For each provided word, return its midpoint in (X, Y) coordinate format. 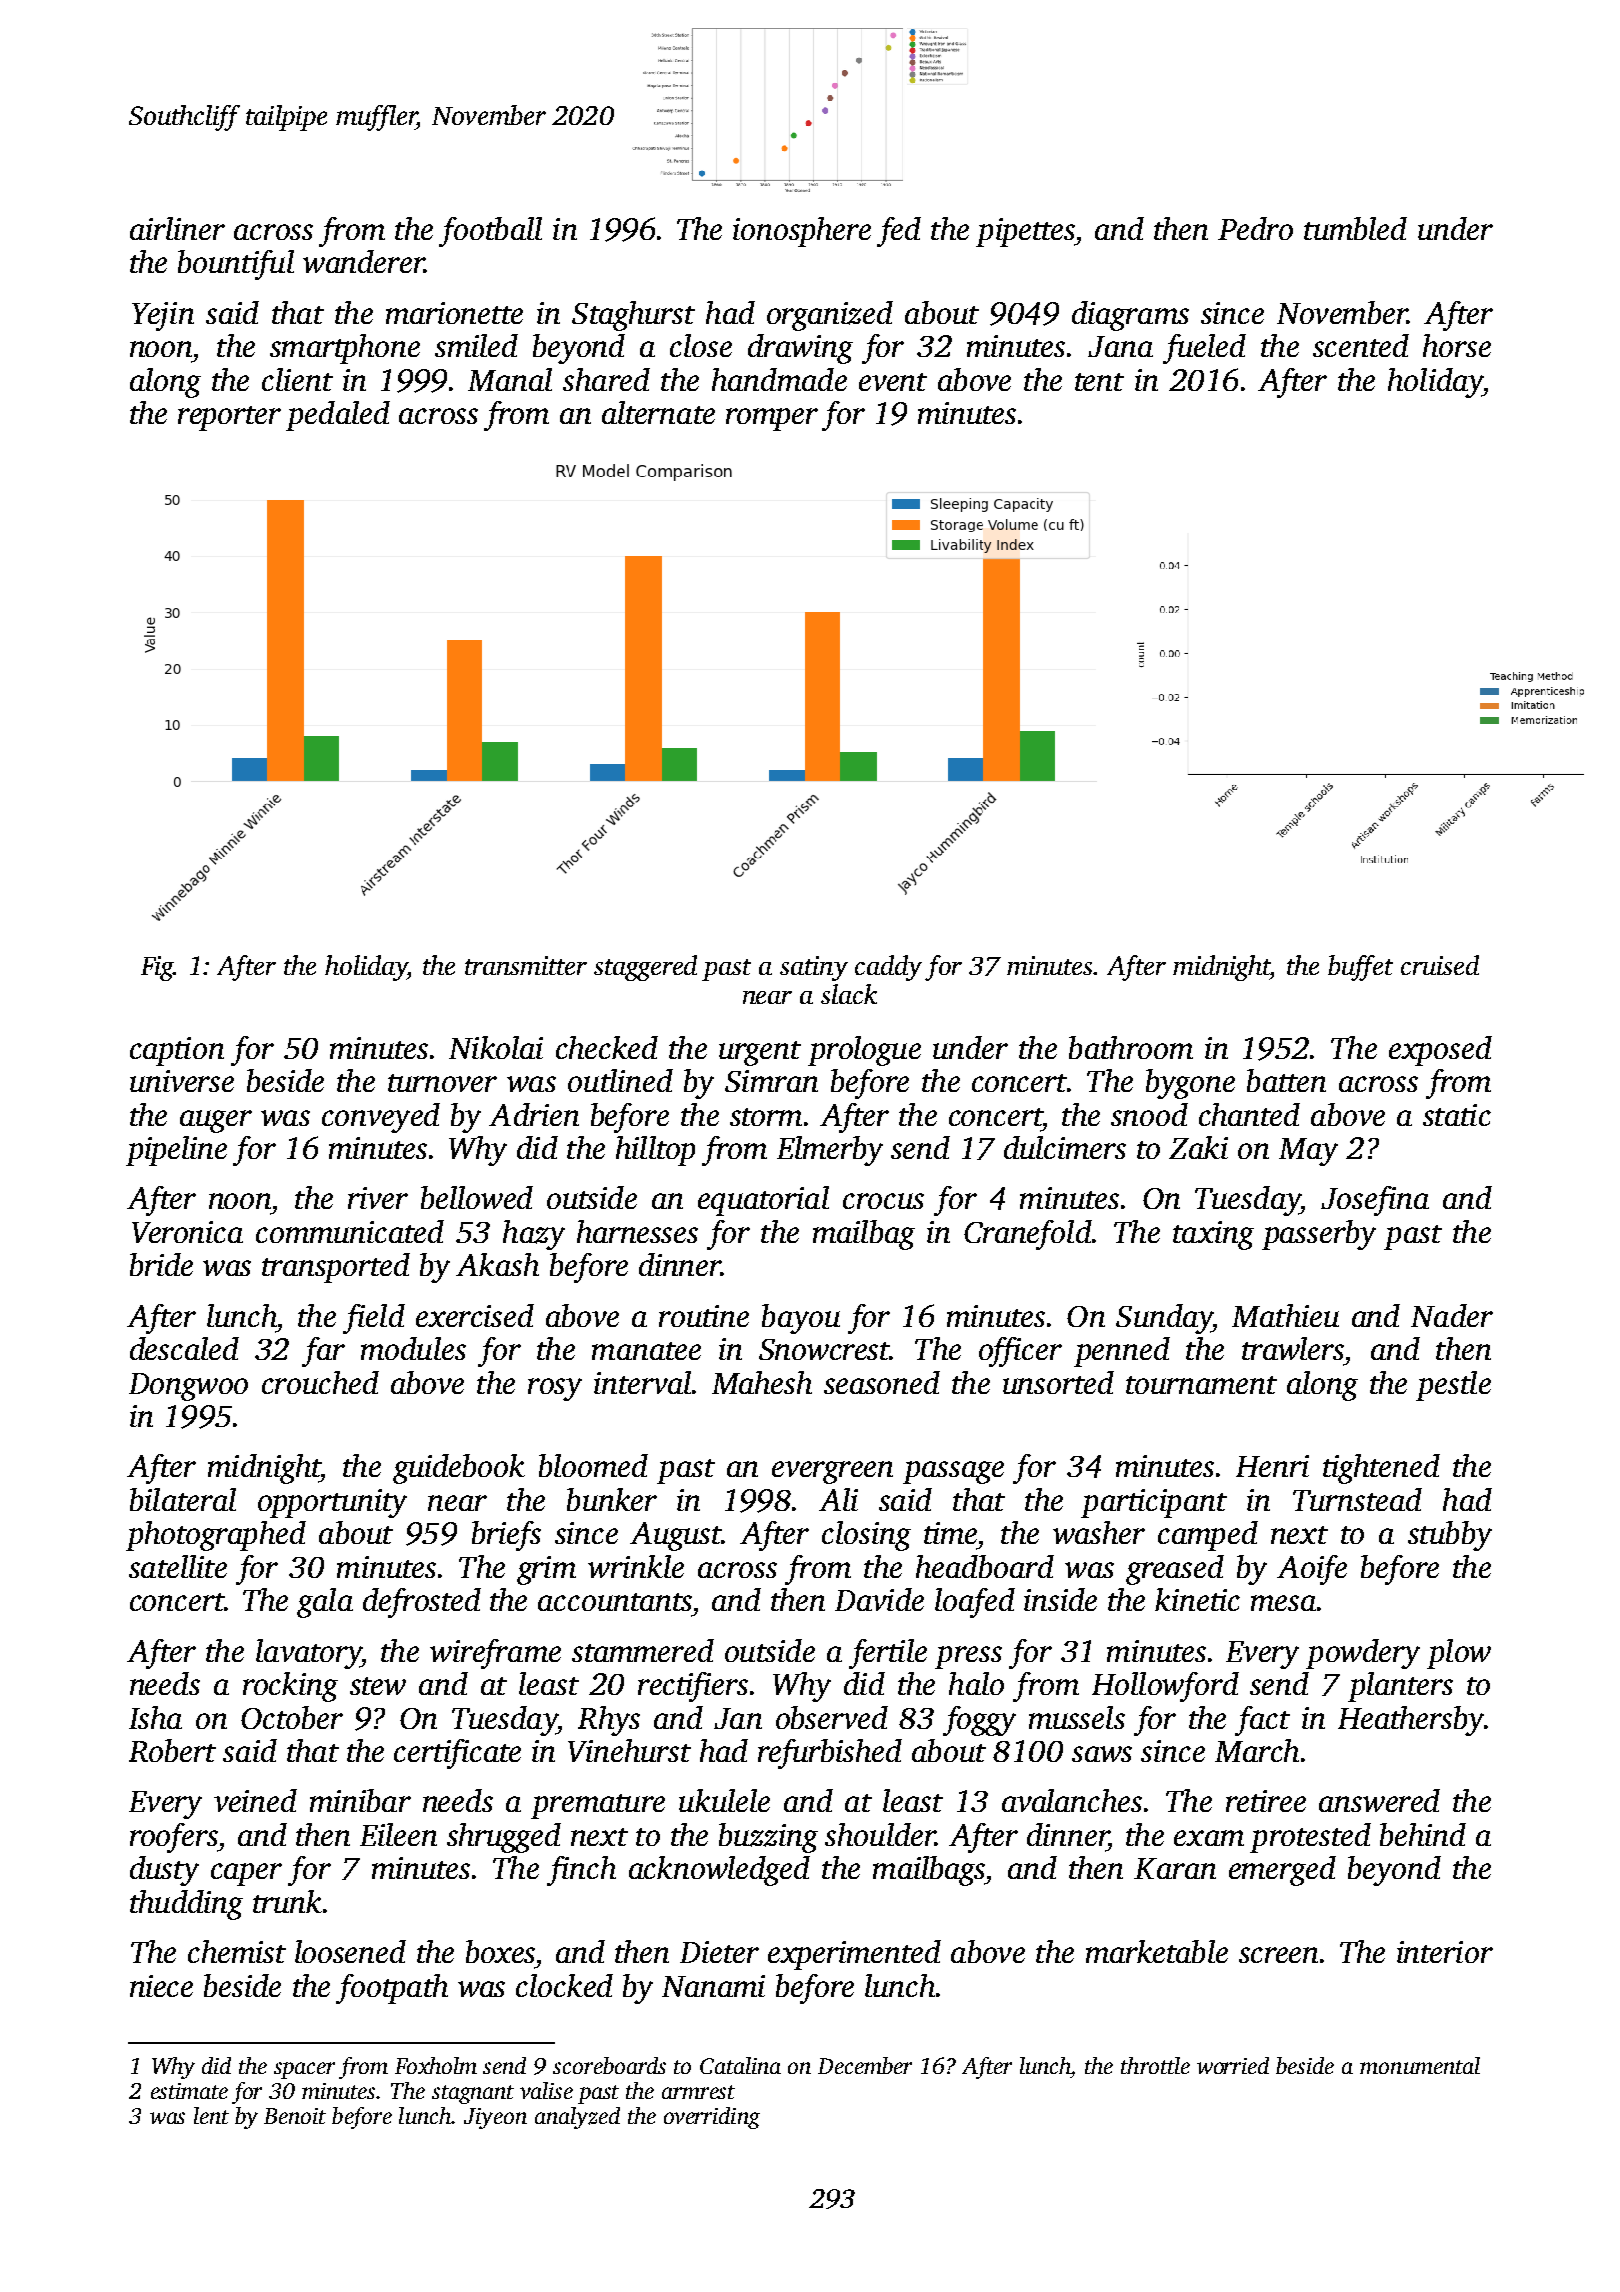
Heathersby (1411, 1721)
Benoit (295, 2116)
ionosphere (802, 232)
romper (772, 419)
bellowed (477, 1197)
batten (1286, 1080)
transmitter (526, 965)
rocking (290, 1687)
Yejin (163, 316)
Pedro (1255, 228)
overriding (712, 2118)
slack (849, 994)
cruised (1440, 965)
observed (832, 1717)
